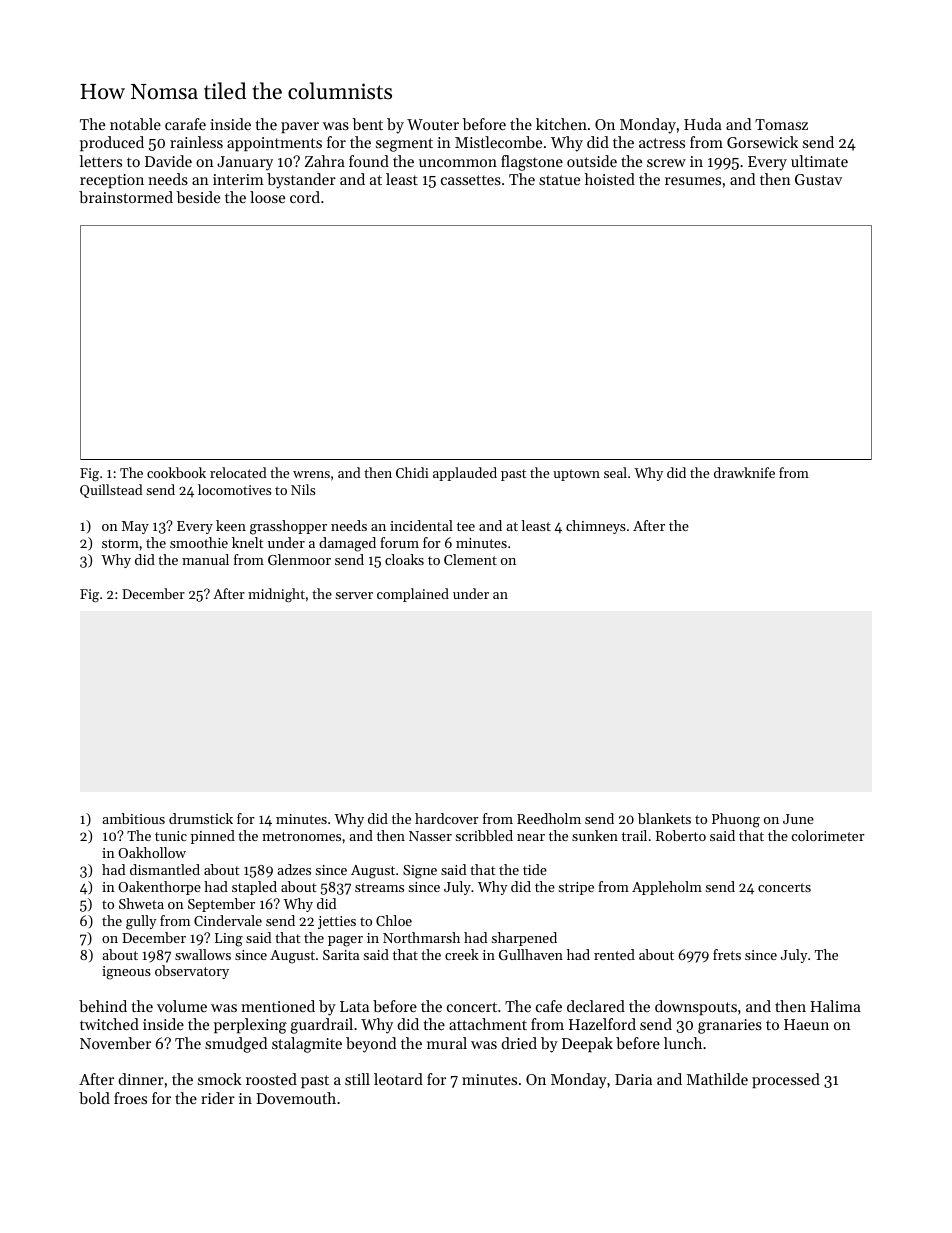 This screenshot has width=952, height=1233. I want to click on drawknife, so click(744, 472).
